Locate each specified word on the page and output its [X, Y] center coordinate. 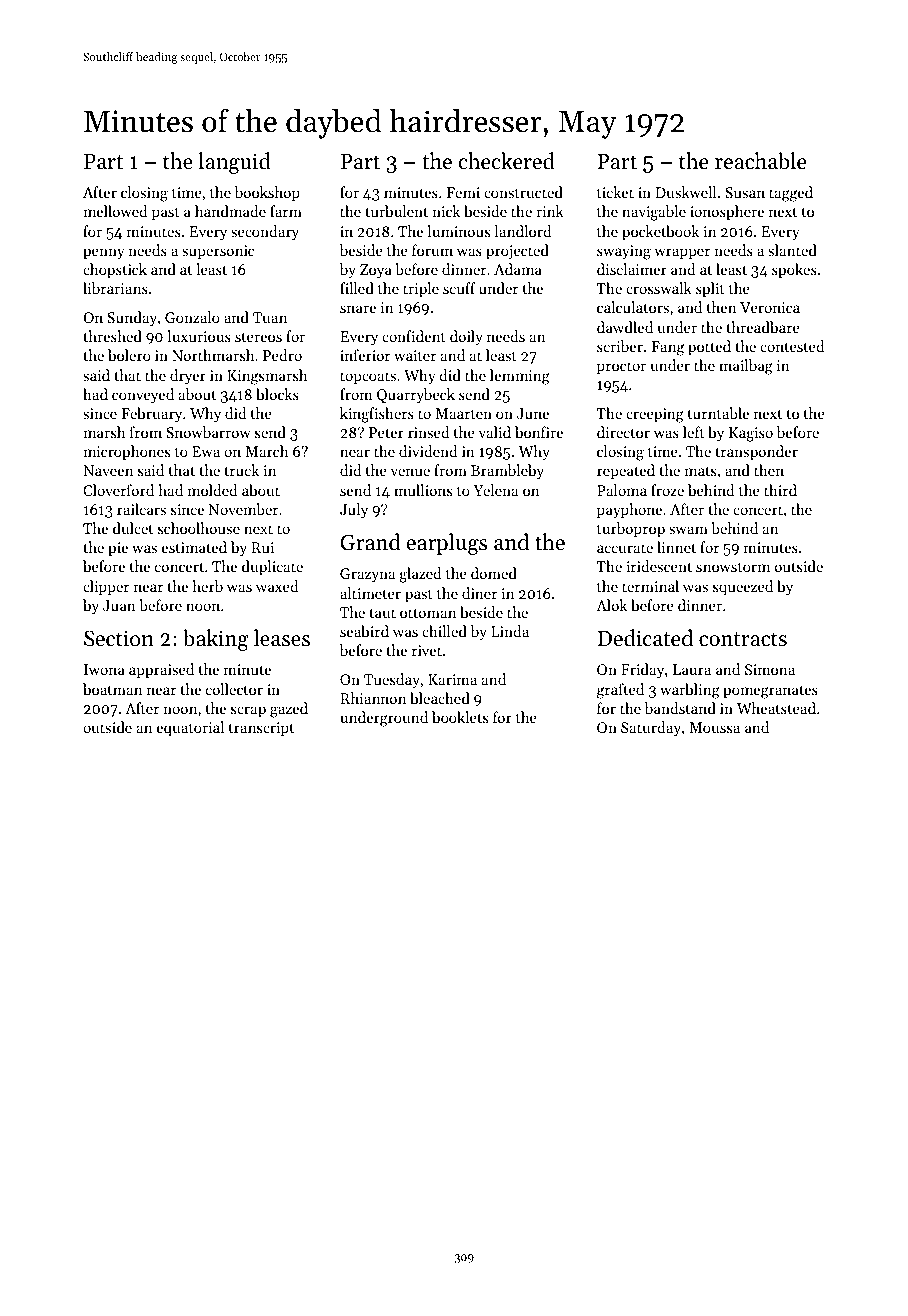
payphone [629, 511]
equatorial [190, 729]
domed [494, 573]
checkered [506, 161]
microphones [127, 452]
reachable [760, 161]
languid [235, 163]
